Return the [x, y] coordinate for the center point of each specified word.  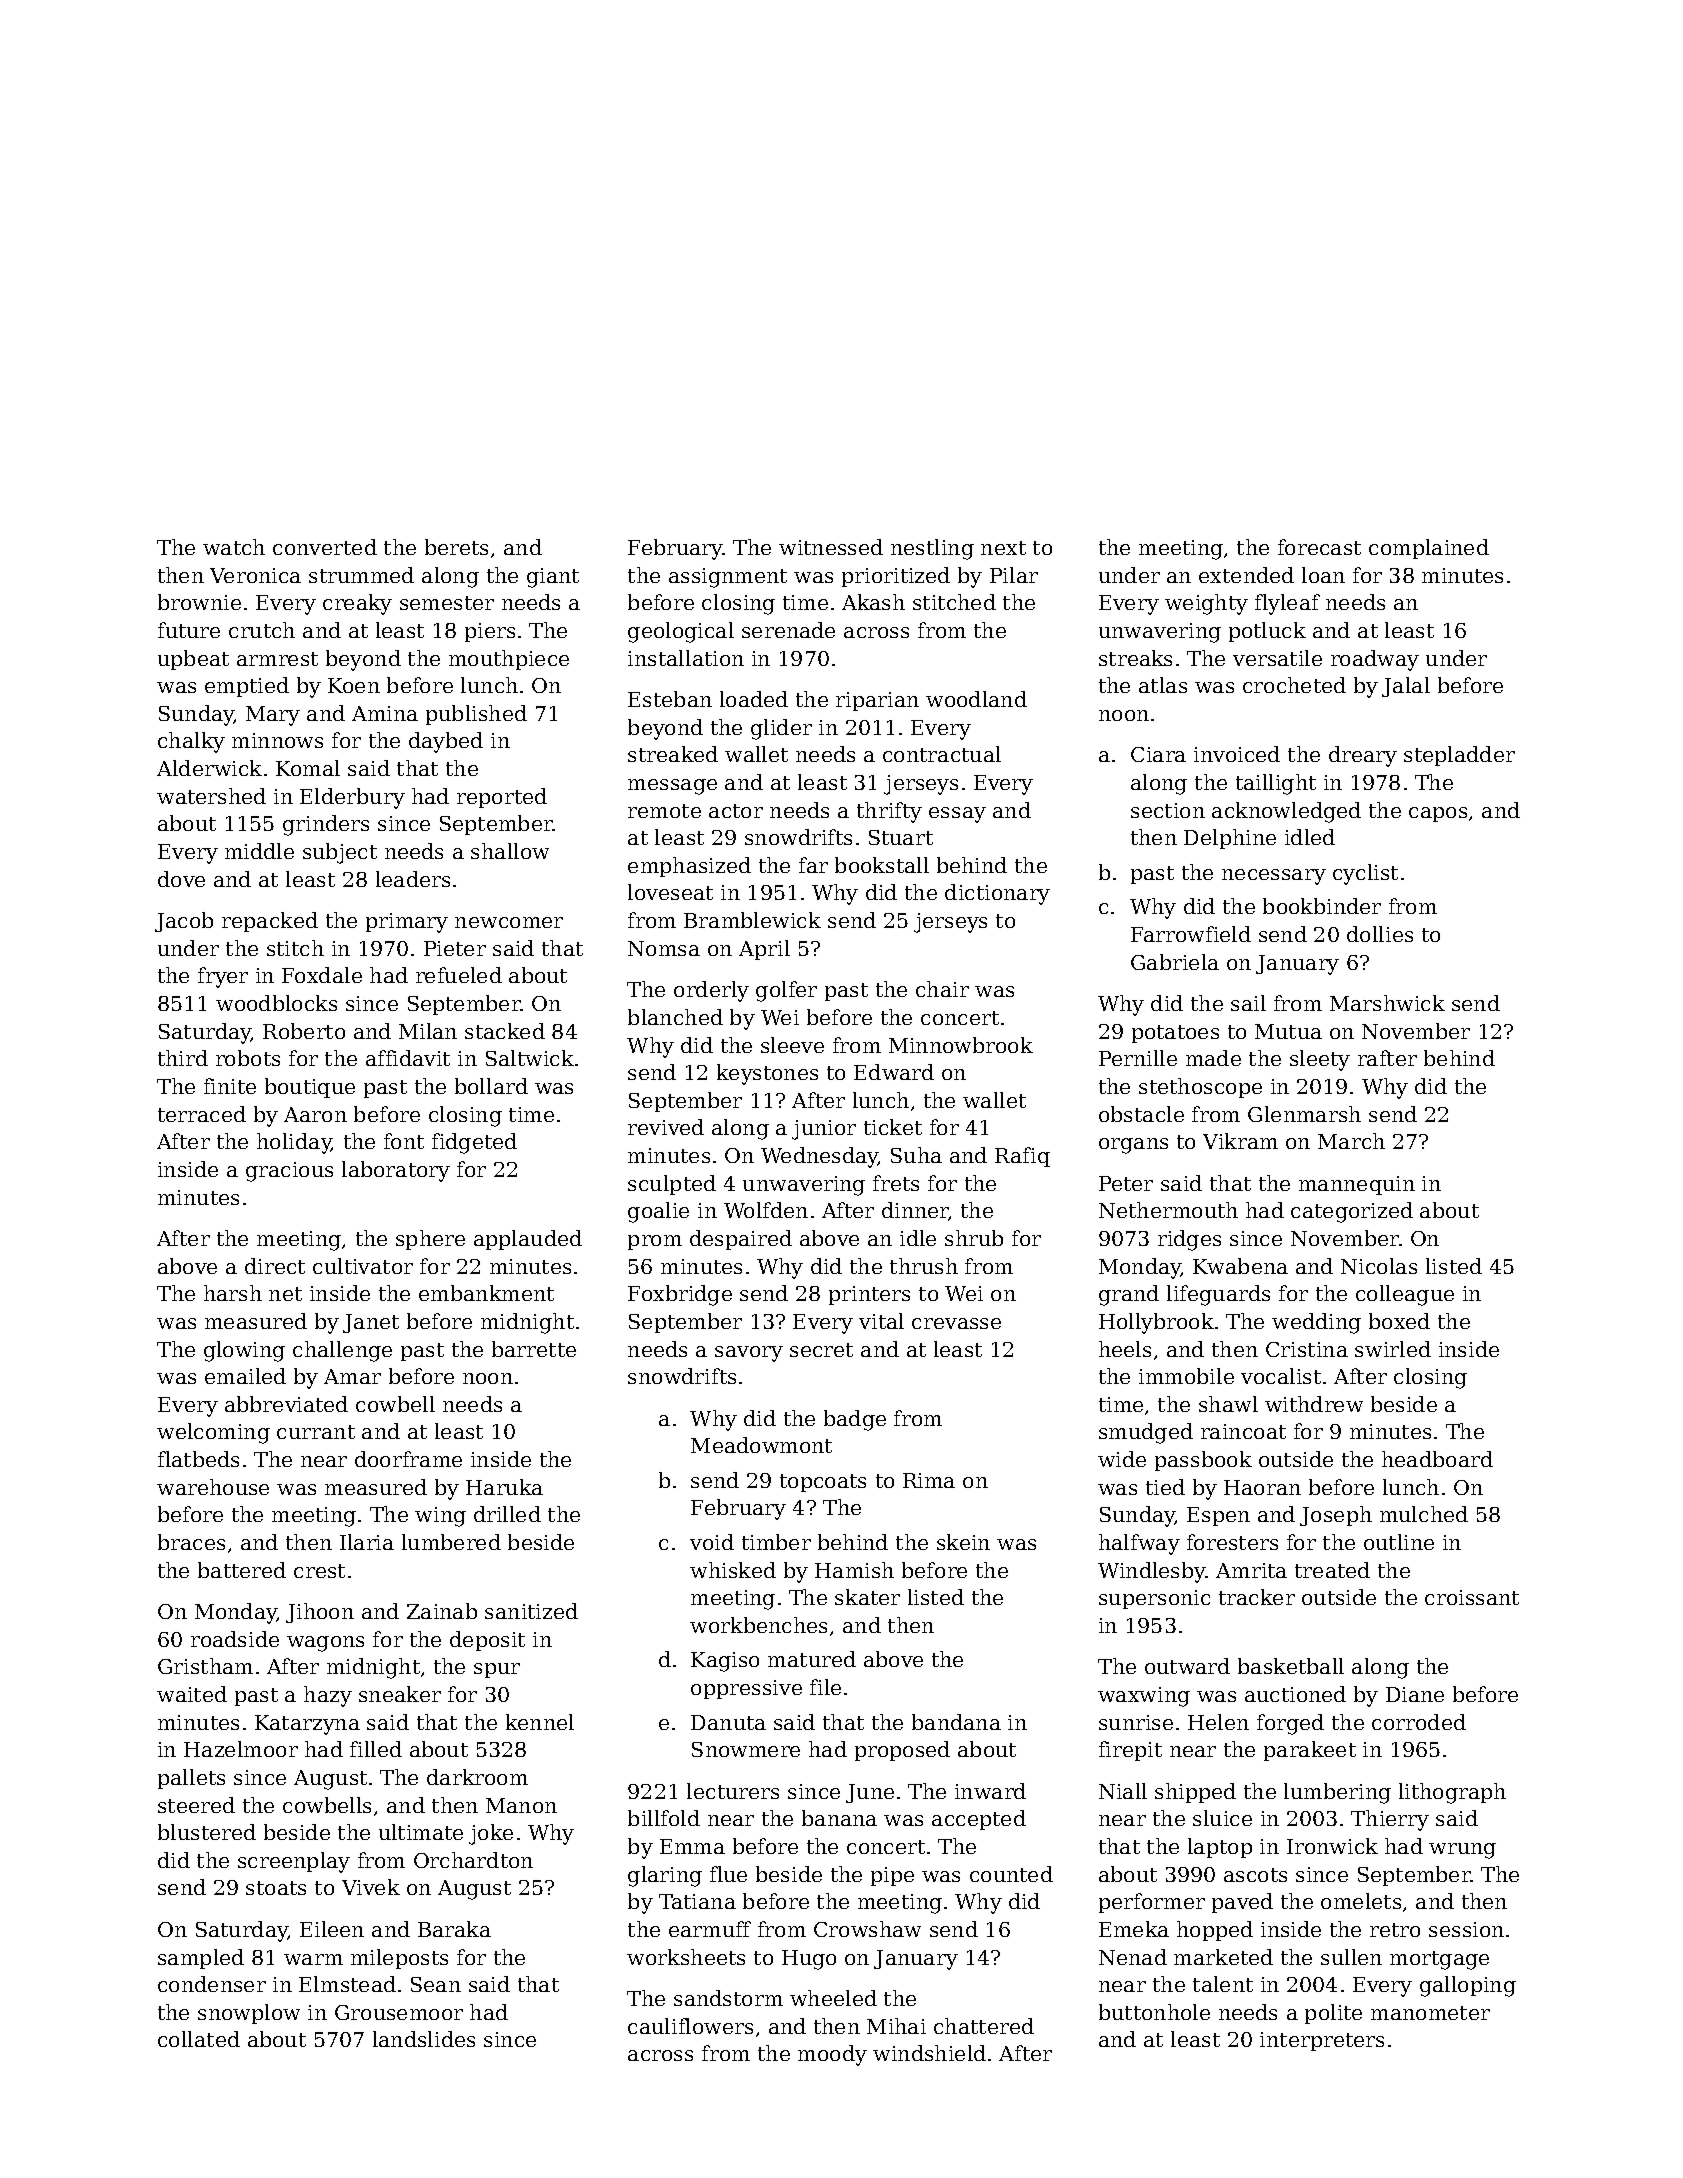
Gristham [205, 1666]
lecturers [733, 1791]
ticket [893, 1127]
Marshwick [1387, 1003]
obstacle [1141, 1114]
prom [655, 1242]
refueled [459, 975]
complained [1429, 549]
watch [234, 547]
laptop [1220, 1848]
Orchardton [473, 1860]
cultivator [363, 1266]
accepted [979, 1820]
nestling [932, 549]
